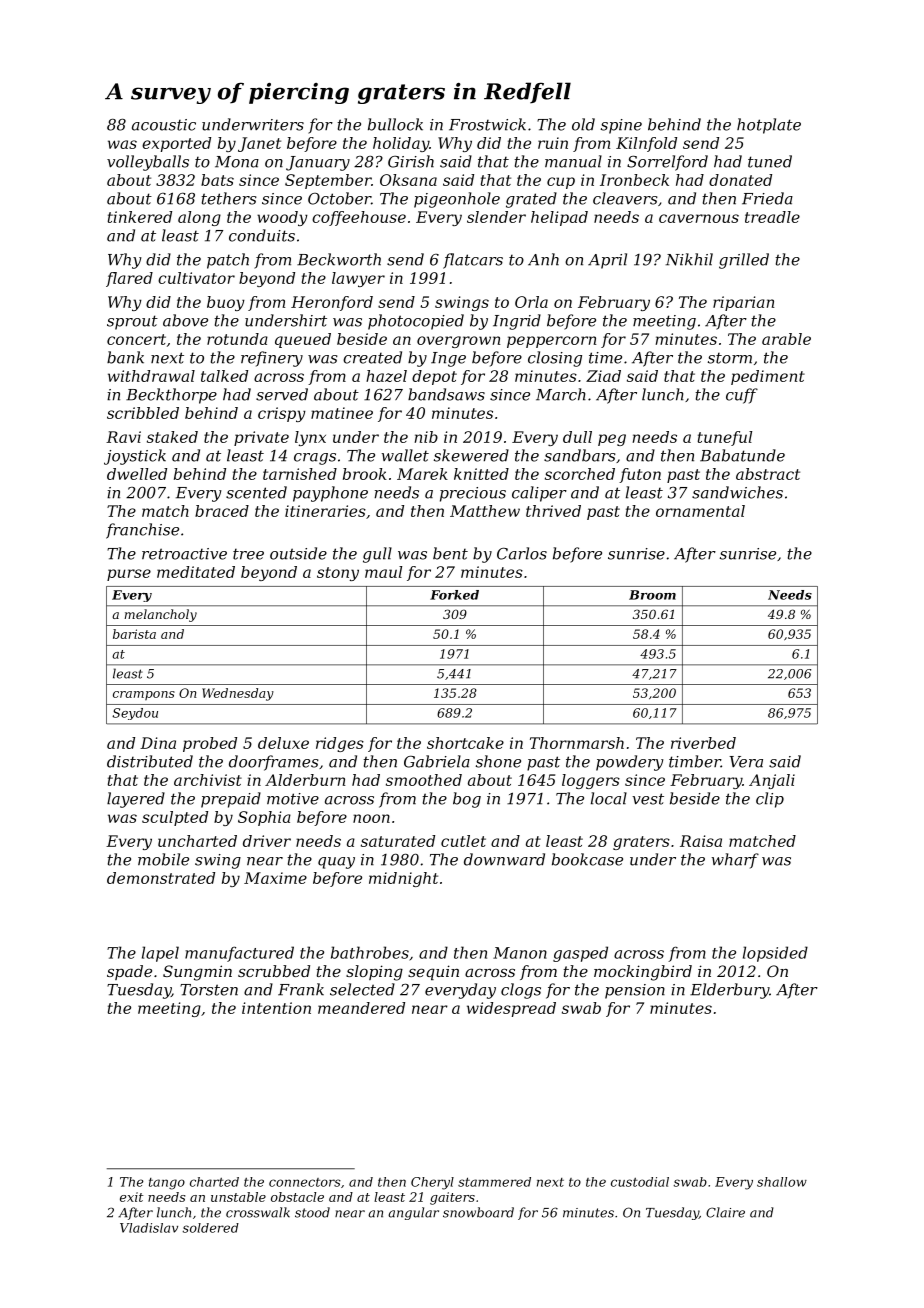 The height and width of the screenshot is (1308, 924). What do you see at coordinates (737, 492) in the screenshot?
I see `sandwiches` at bounding box center [737, 492].
